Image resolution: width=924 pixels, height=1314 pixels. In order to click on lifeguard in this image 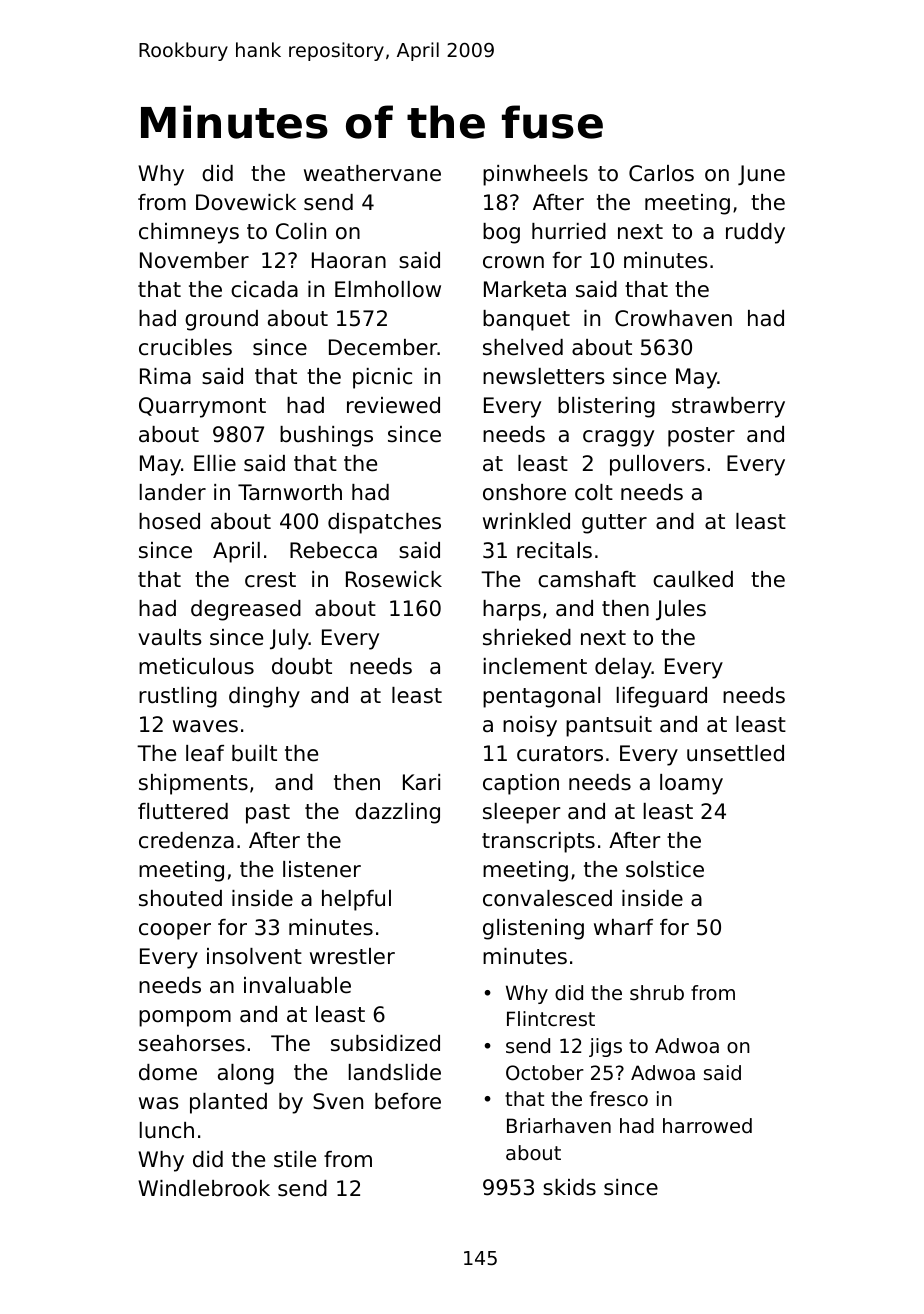, I will do `click(662, 697)`.
